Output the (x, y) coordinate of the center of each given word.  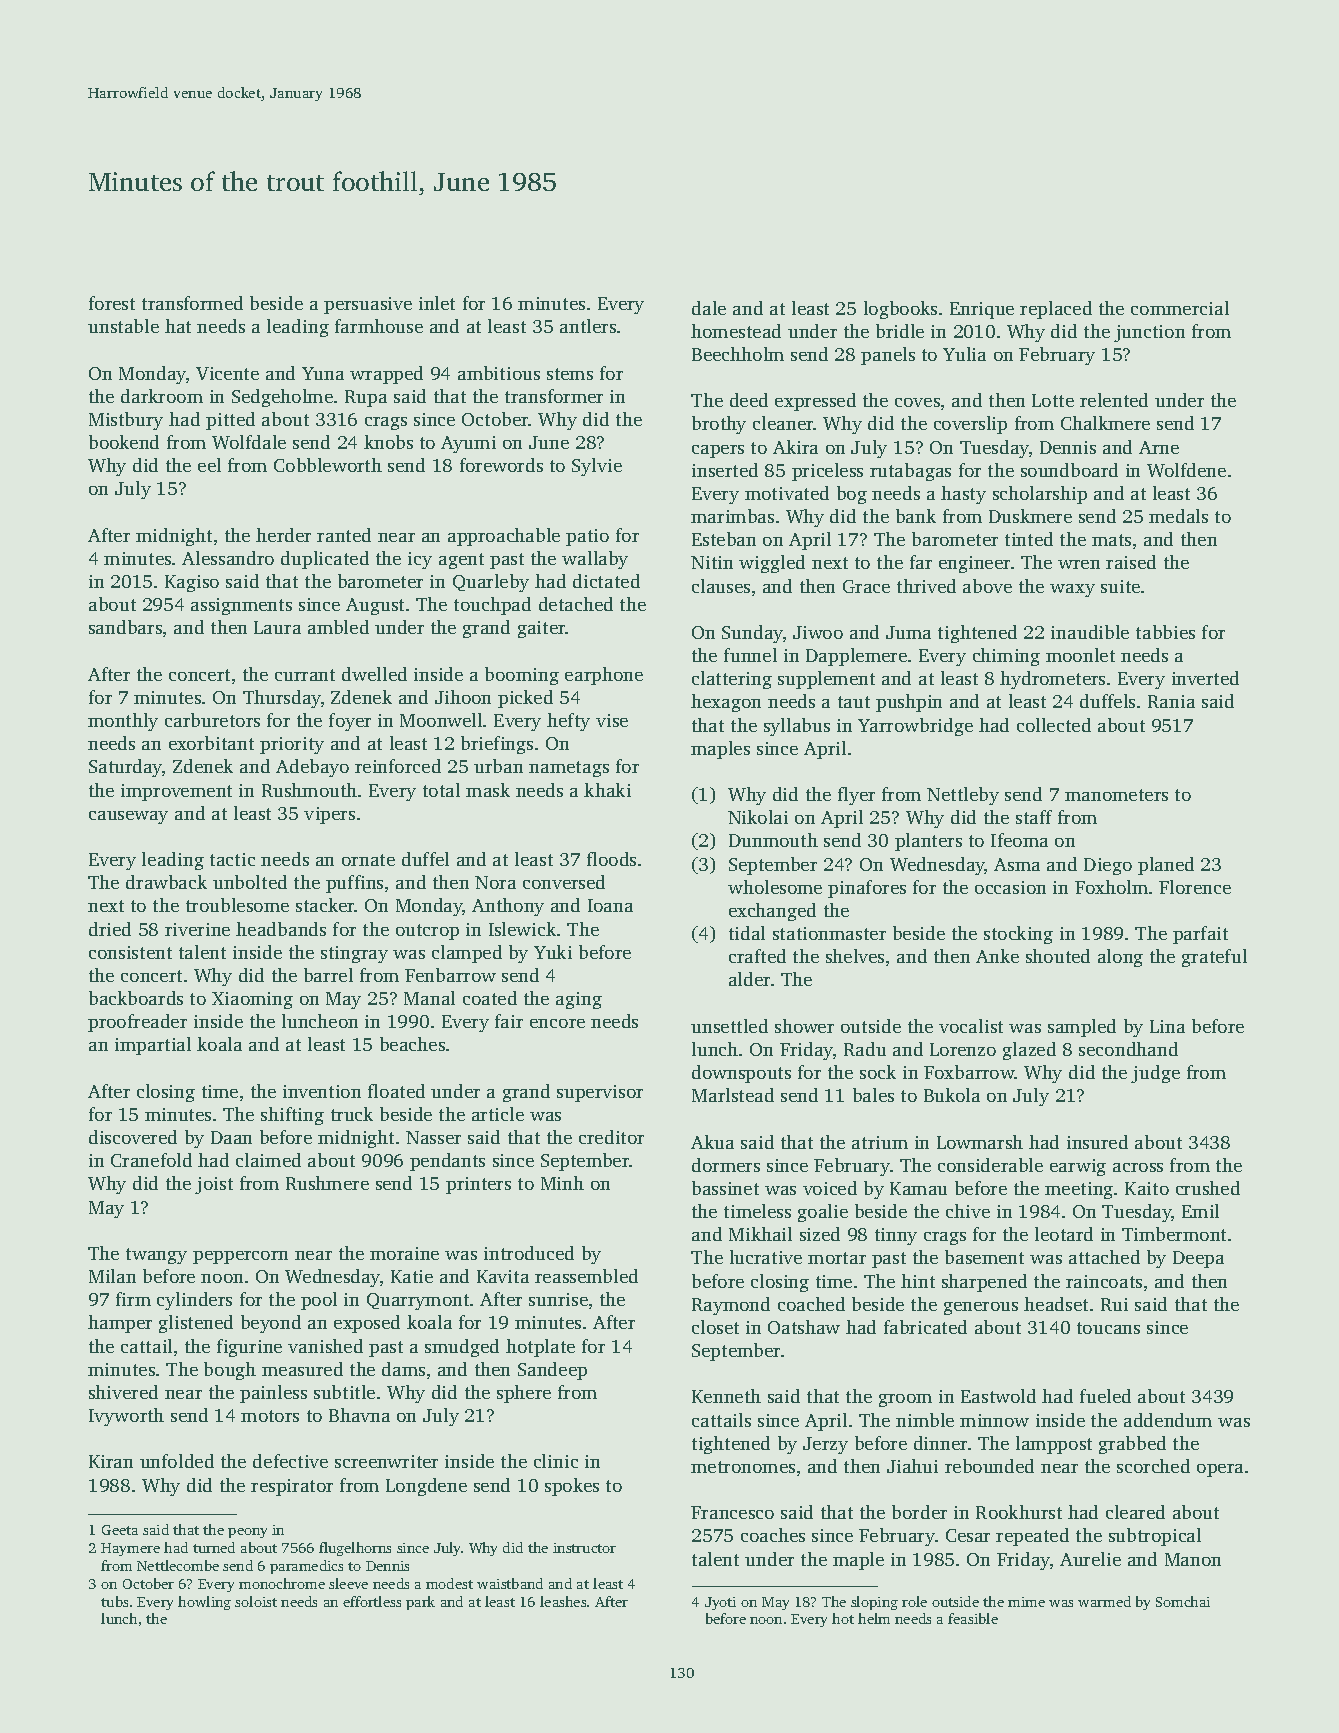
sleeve (348, 1583)
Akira (795, 447)
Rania (1171, 701)
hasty (963, 495)
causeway (128, 817)
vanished (325, 1346)
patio (587, 537)
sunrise (558, 1299)
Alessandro (228, 558)
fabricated (925, 1327)
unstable (123, 326)
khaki (607, 790)
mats (1111, 540)
